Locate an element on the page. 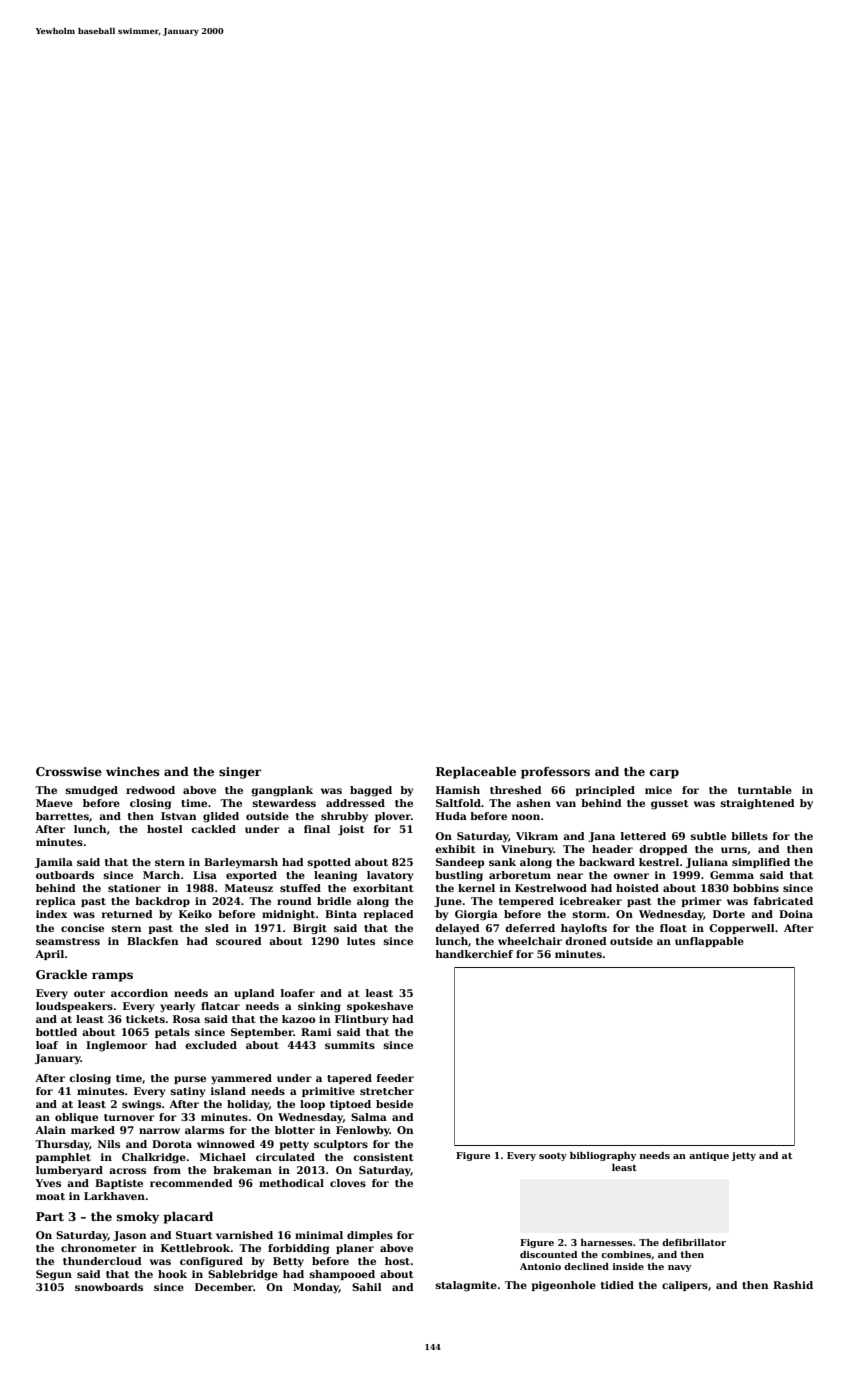  bagged is located at coordinates (371, 791).
